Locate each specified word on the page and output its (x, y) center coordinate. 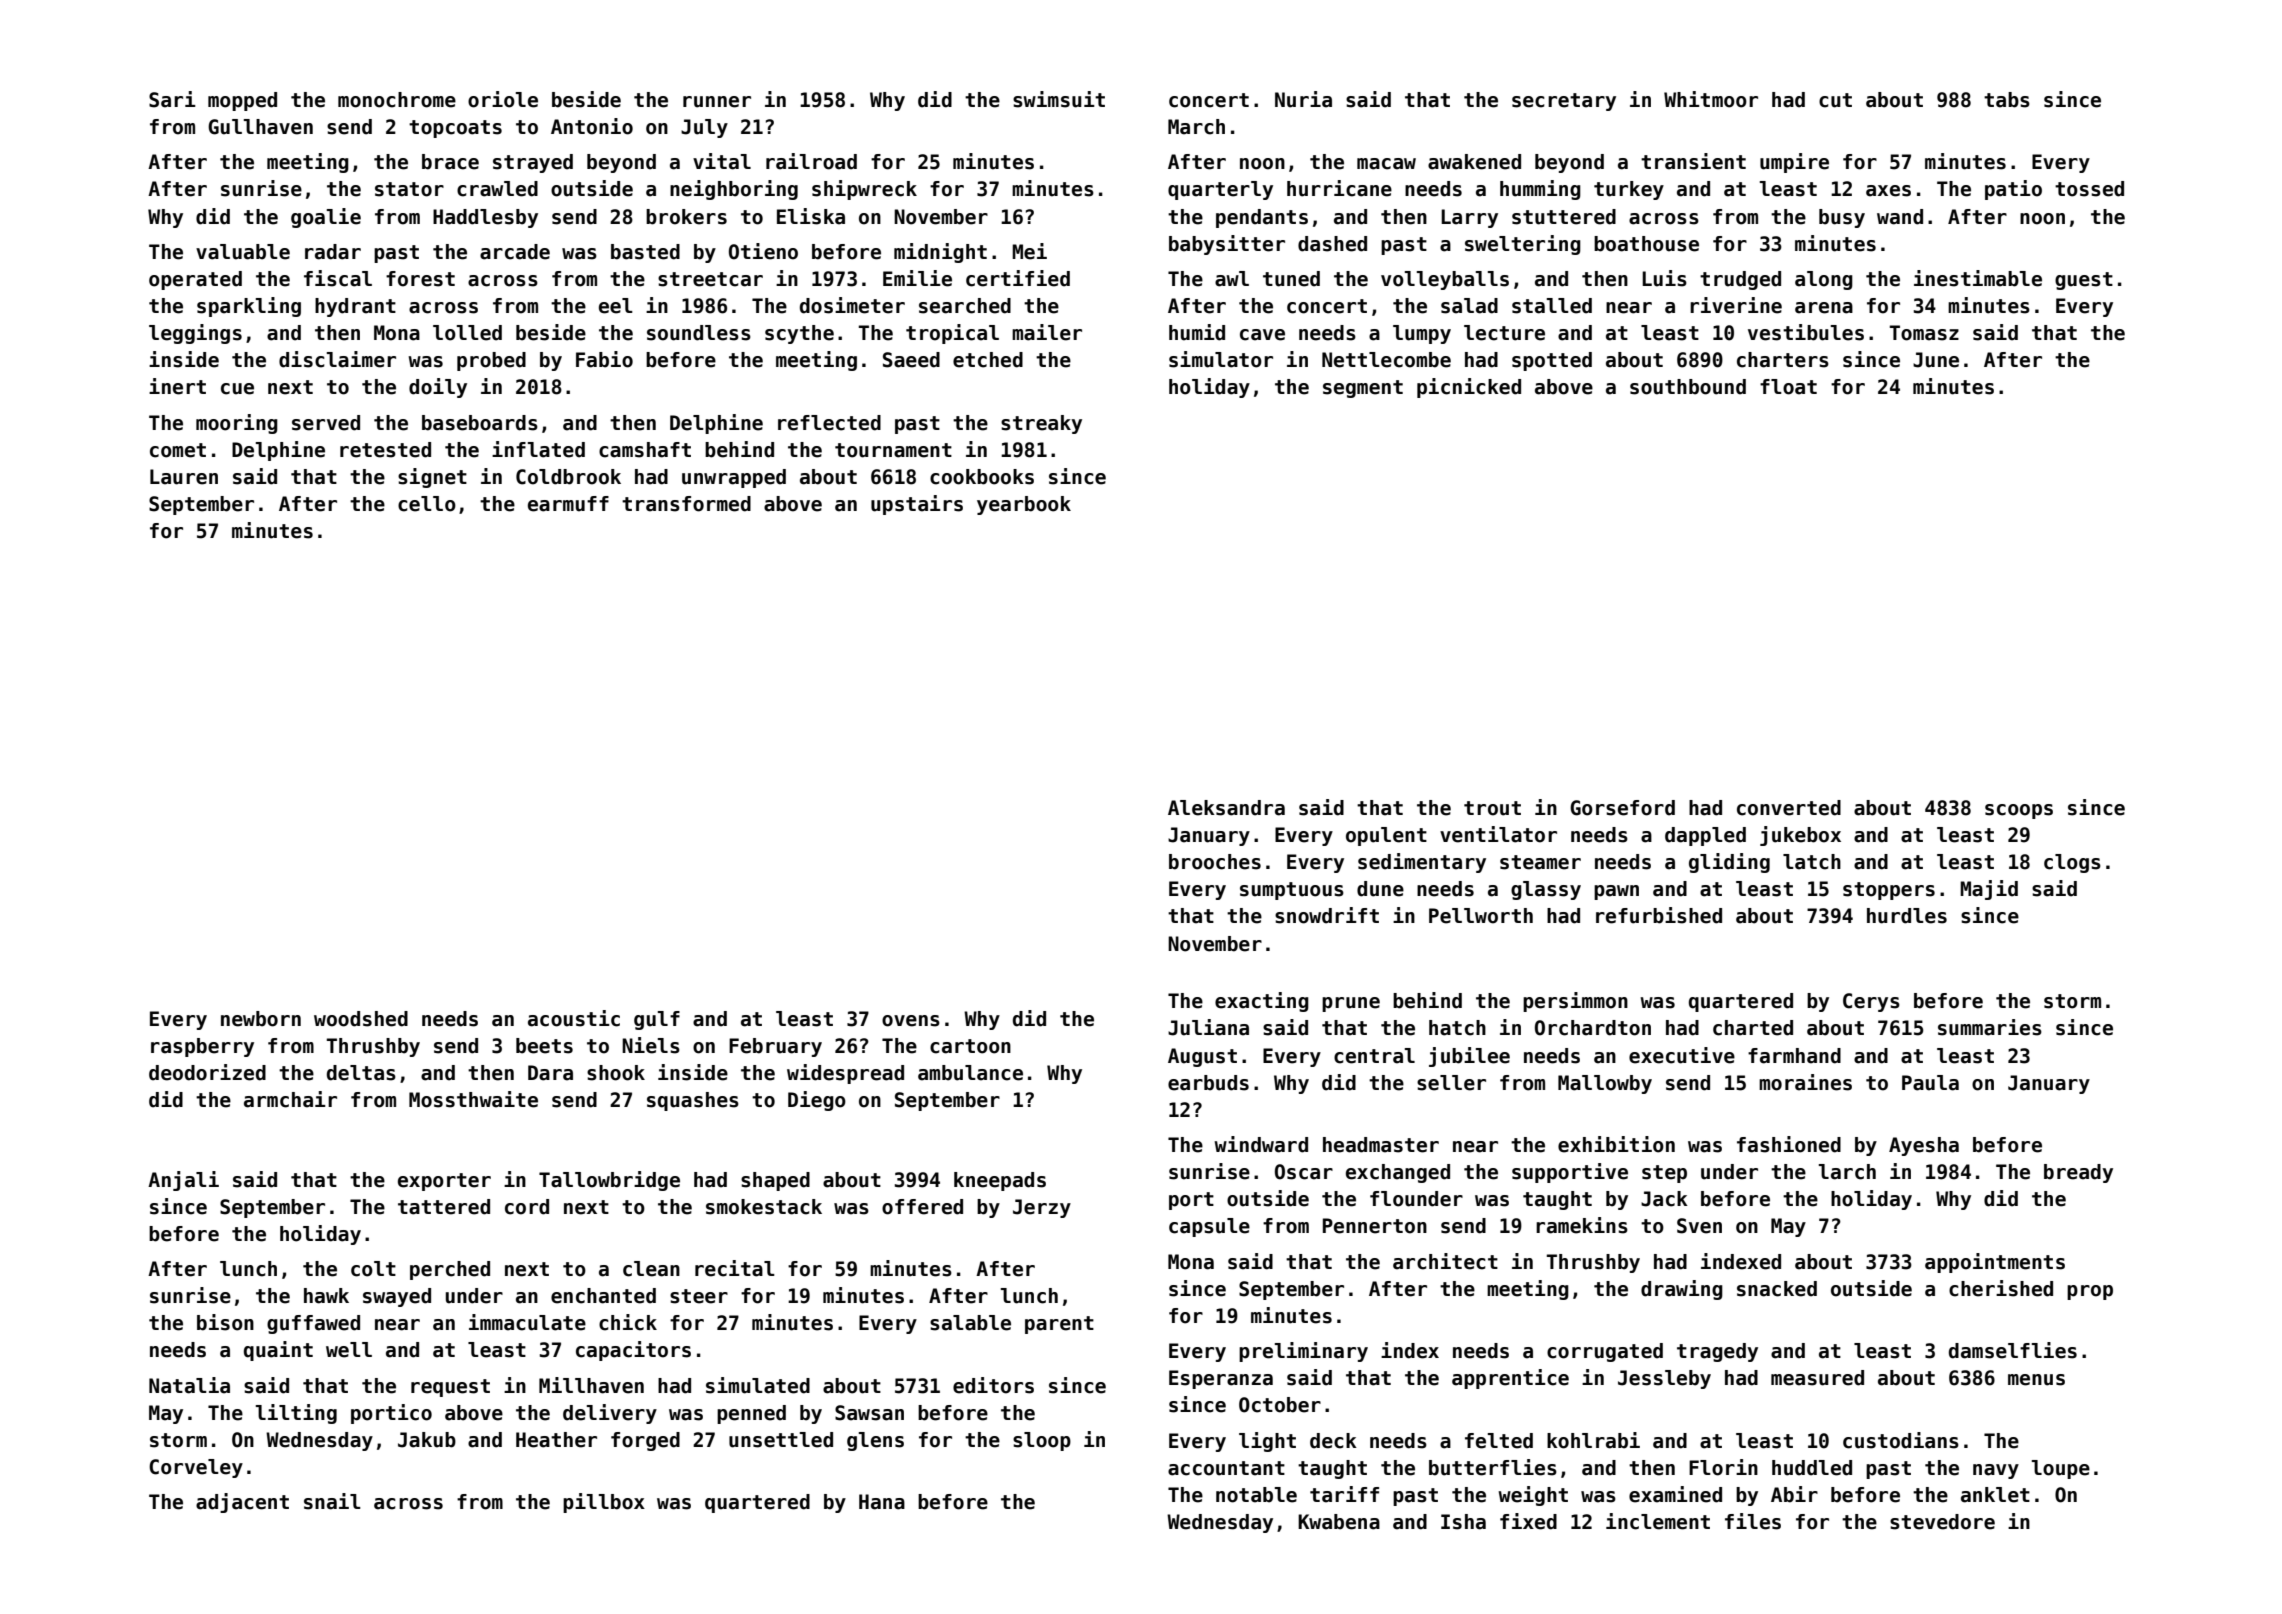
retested (385, 450)
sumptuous (1292, 891)
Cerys (1871, 1002)
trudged (1740, 280)
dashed (1332, 244)
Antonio (592, 126)
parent (1059, 1325)
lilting (296, 1414)
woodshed (361, 1019)
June (1936, 360)
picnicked (1469, 388)
